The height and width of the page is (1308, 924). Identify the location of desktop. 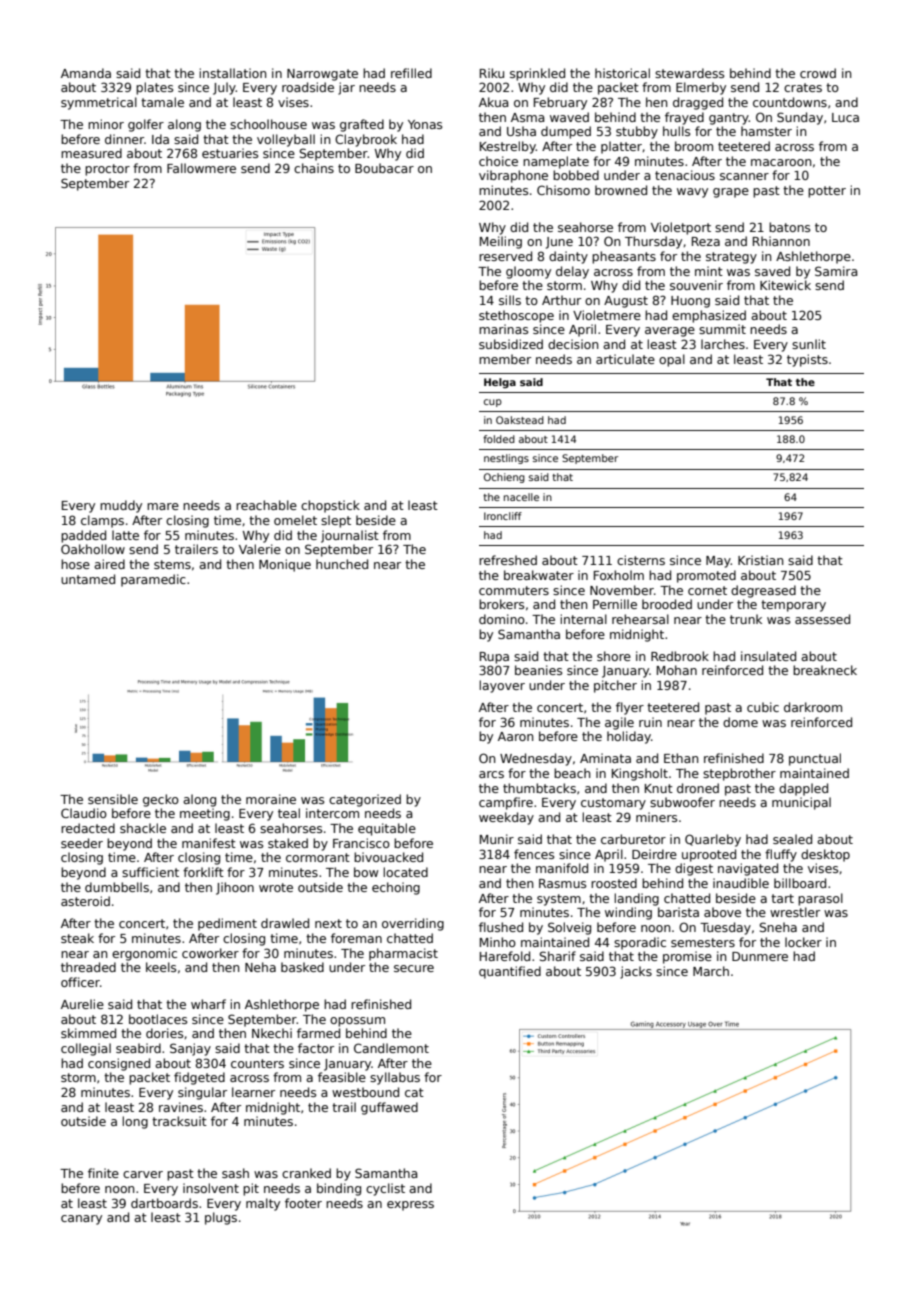
(825, 855).
